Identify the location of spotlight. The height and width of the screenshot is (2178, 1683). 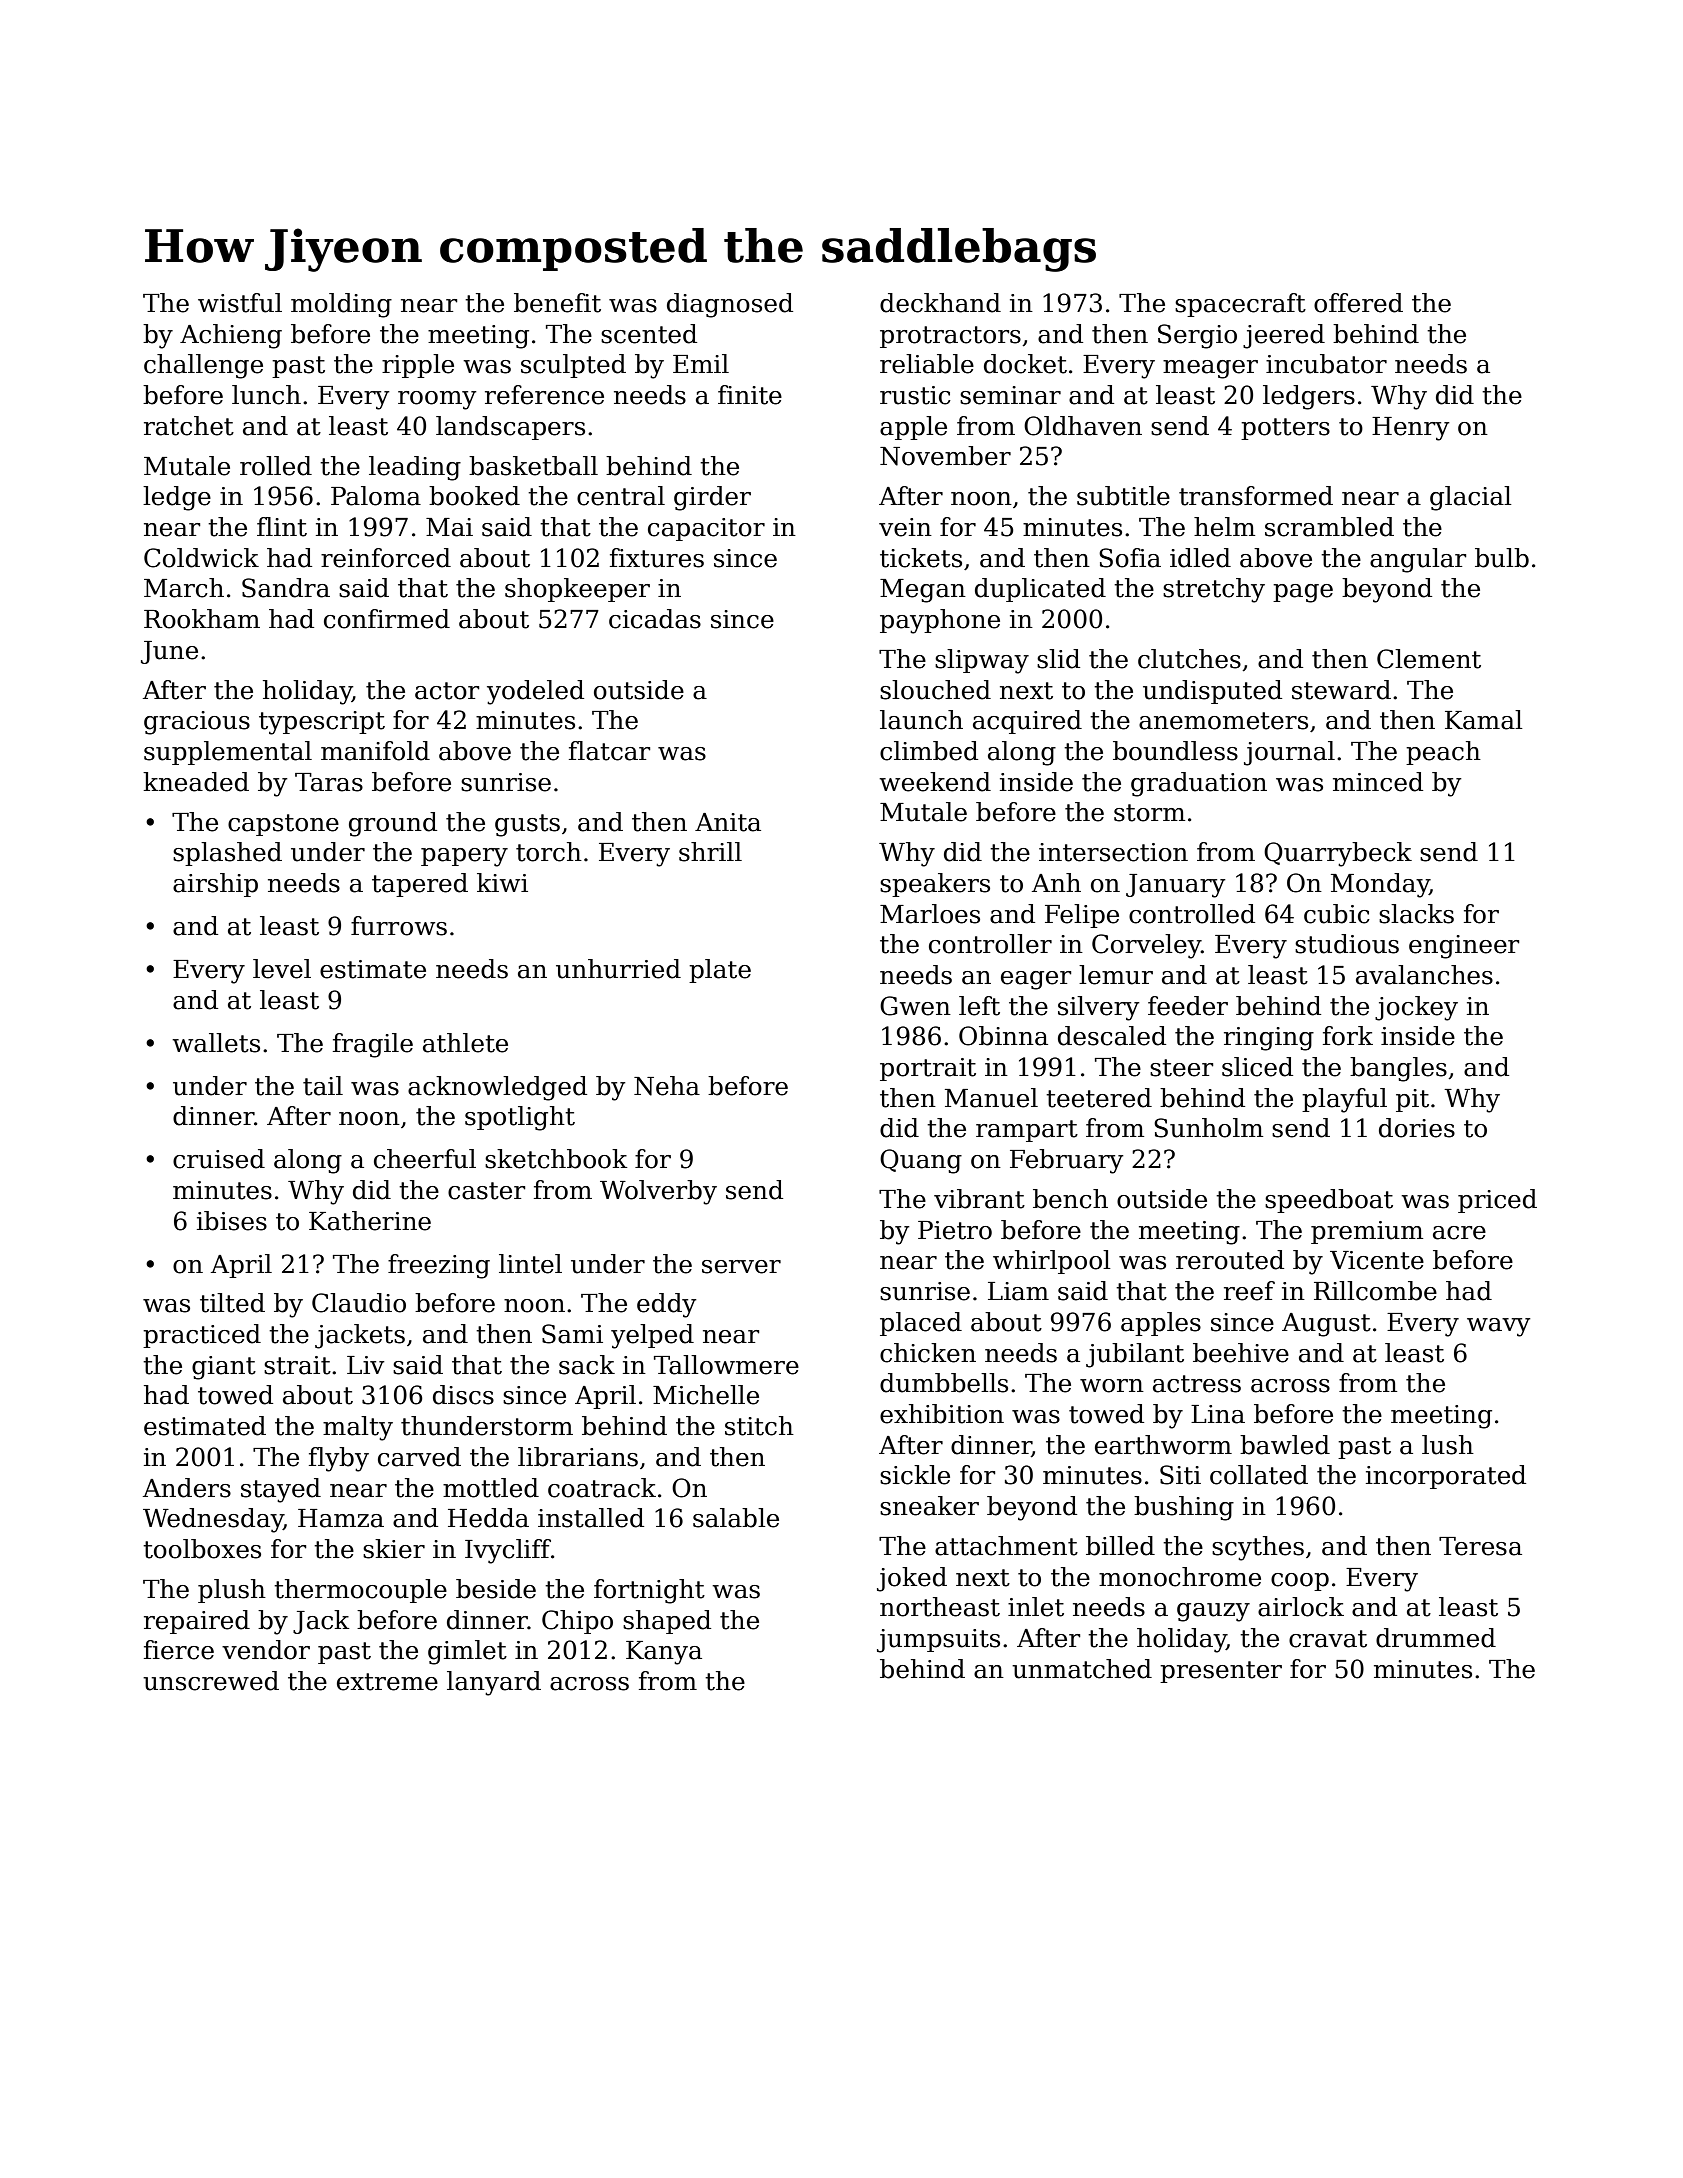
(520, 1118).
